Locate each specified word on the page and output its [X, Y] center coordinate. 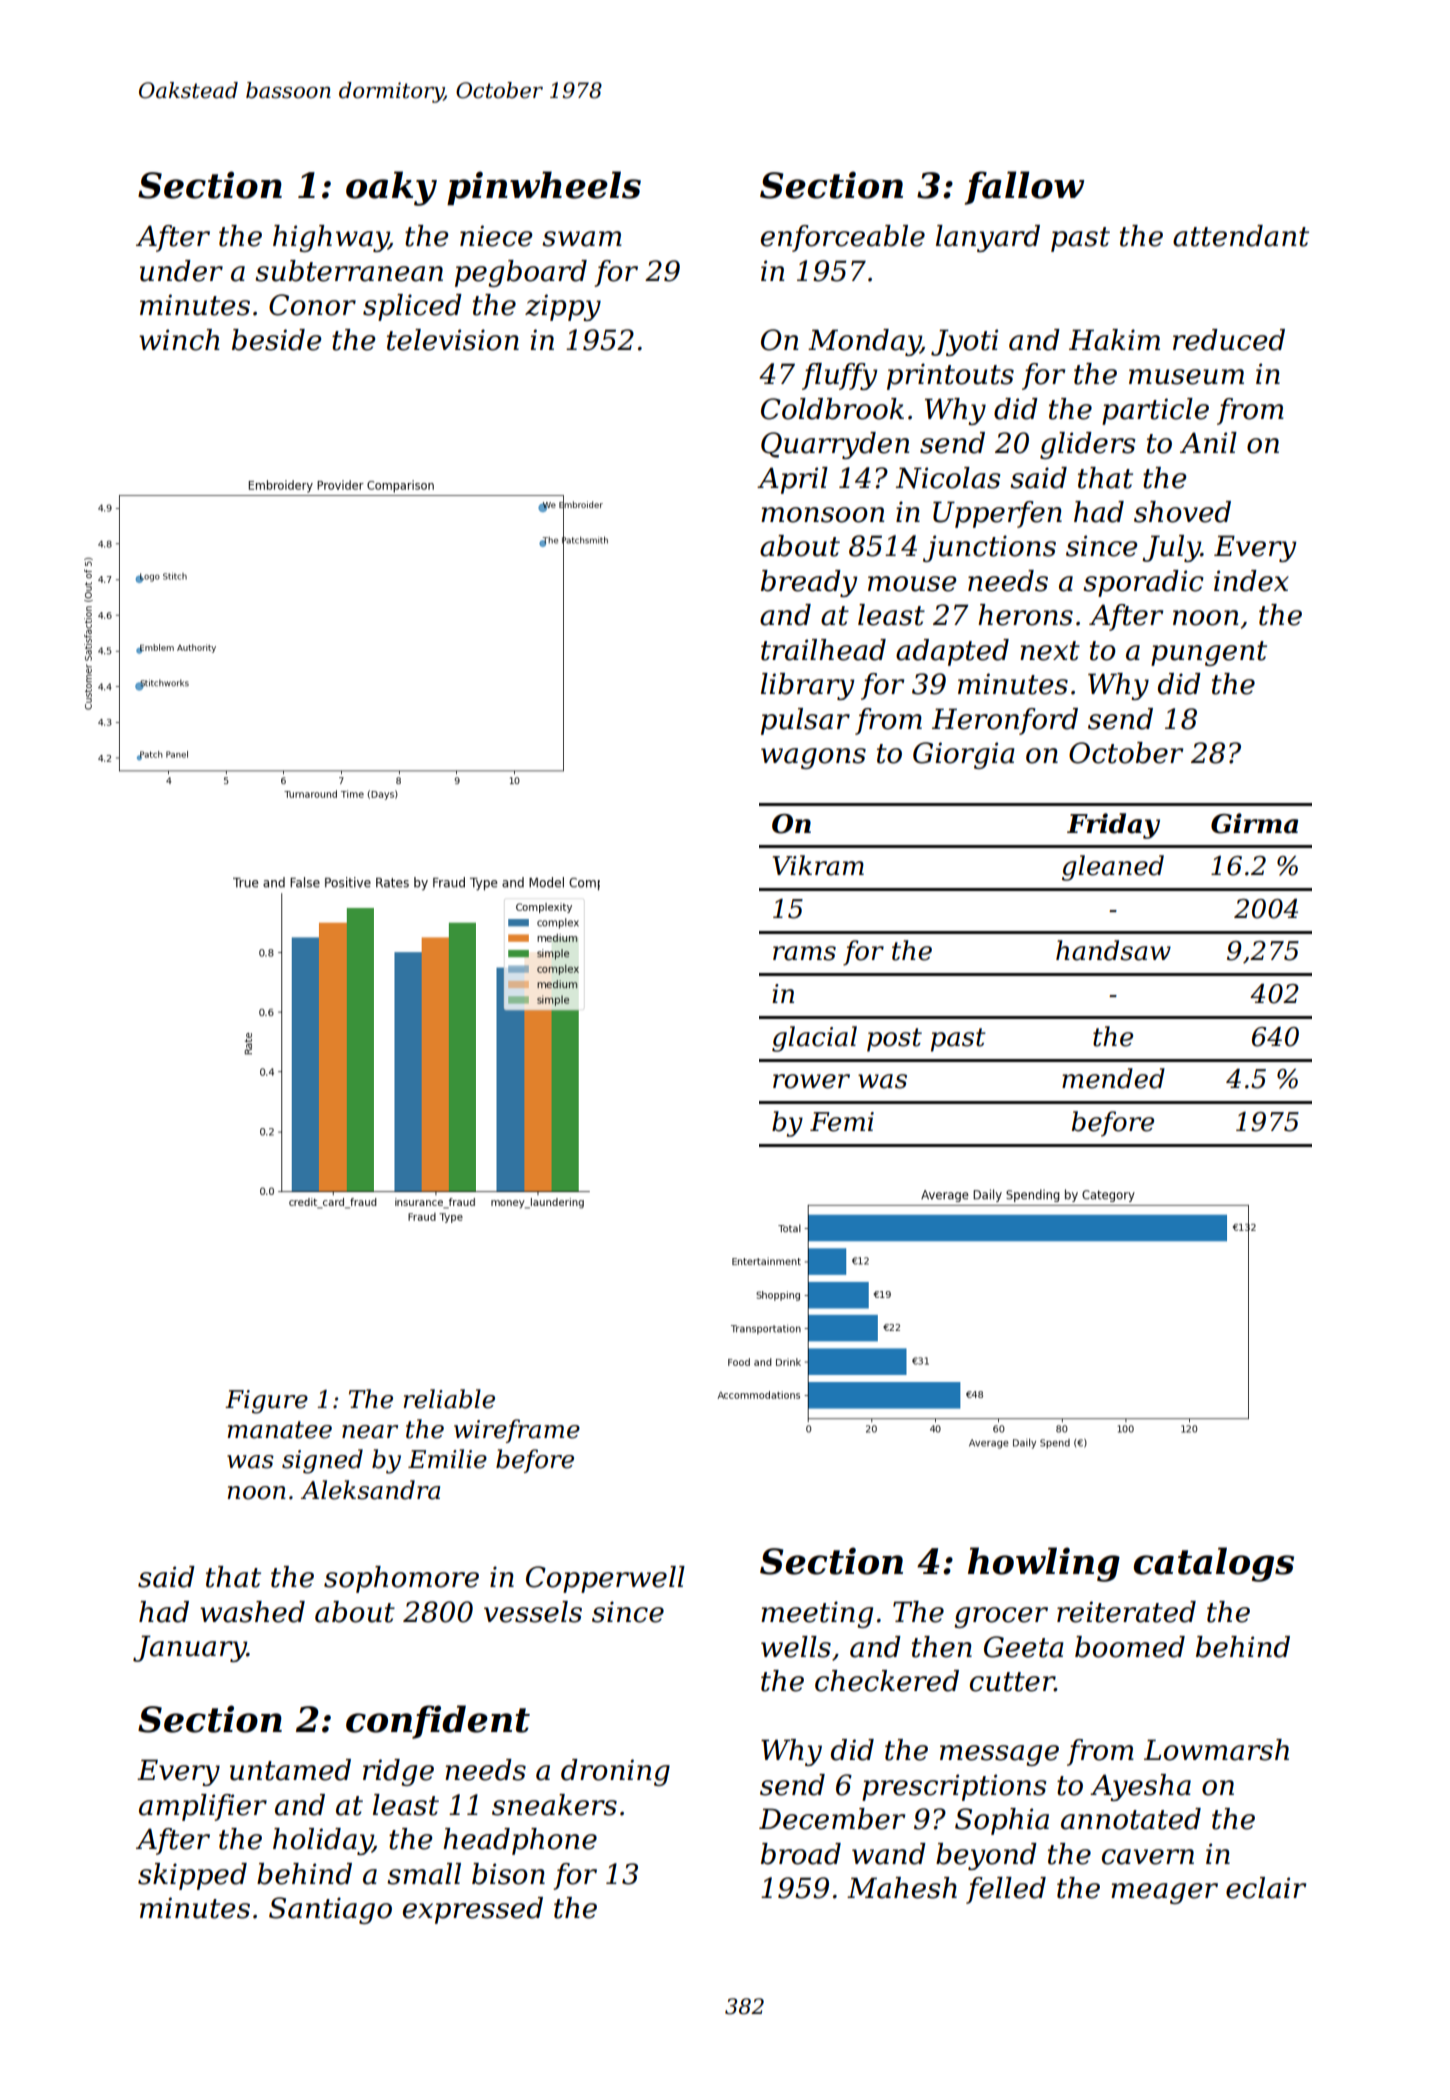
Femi [842, 1122]
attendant [1241, 236]
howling [1044, 1564]
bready [809, 583]
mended [1113, 1078]
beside [276, 340]
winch [179, 340]
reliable [449, 1399]
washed [252, 1612]
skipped [192, 1876]
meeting [817, 1614]
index [1251, 581]
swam [582, 239]
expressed [473, 1910]
